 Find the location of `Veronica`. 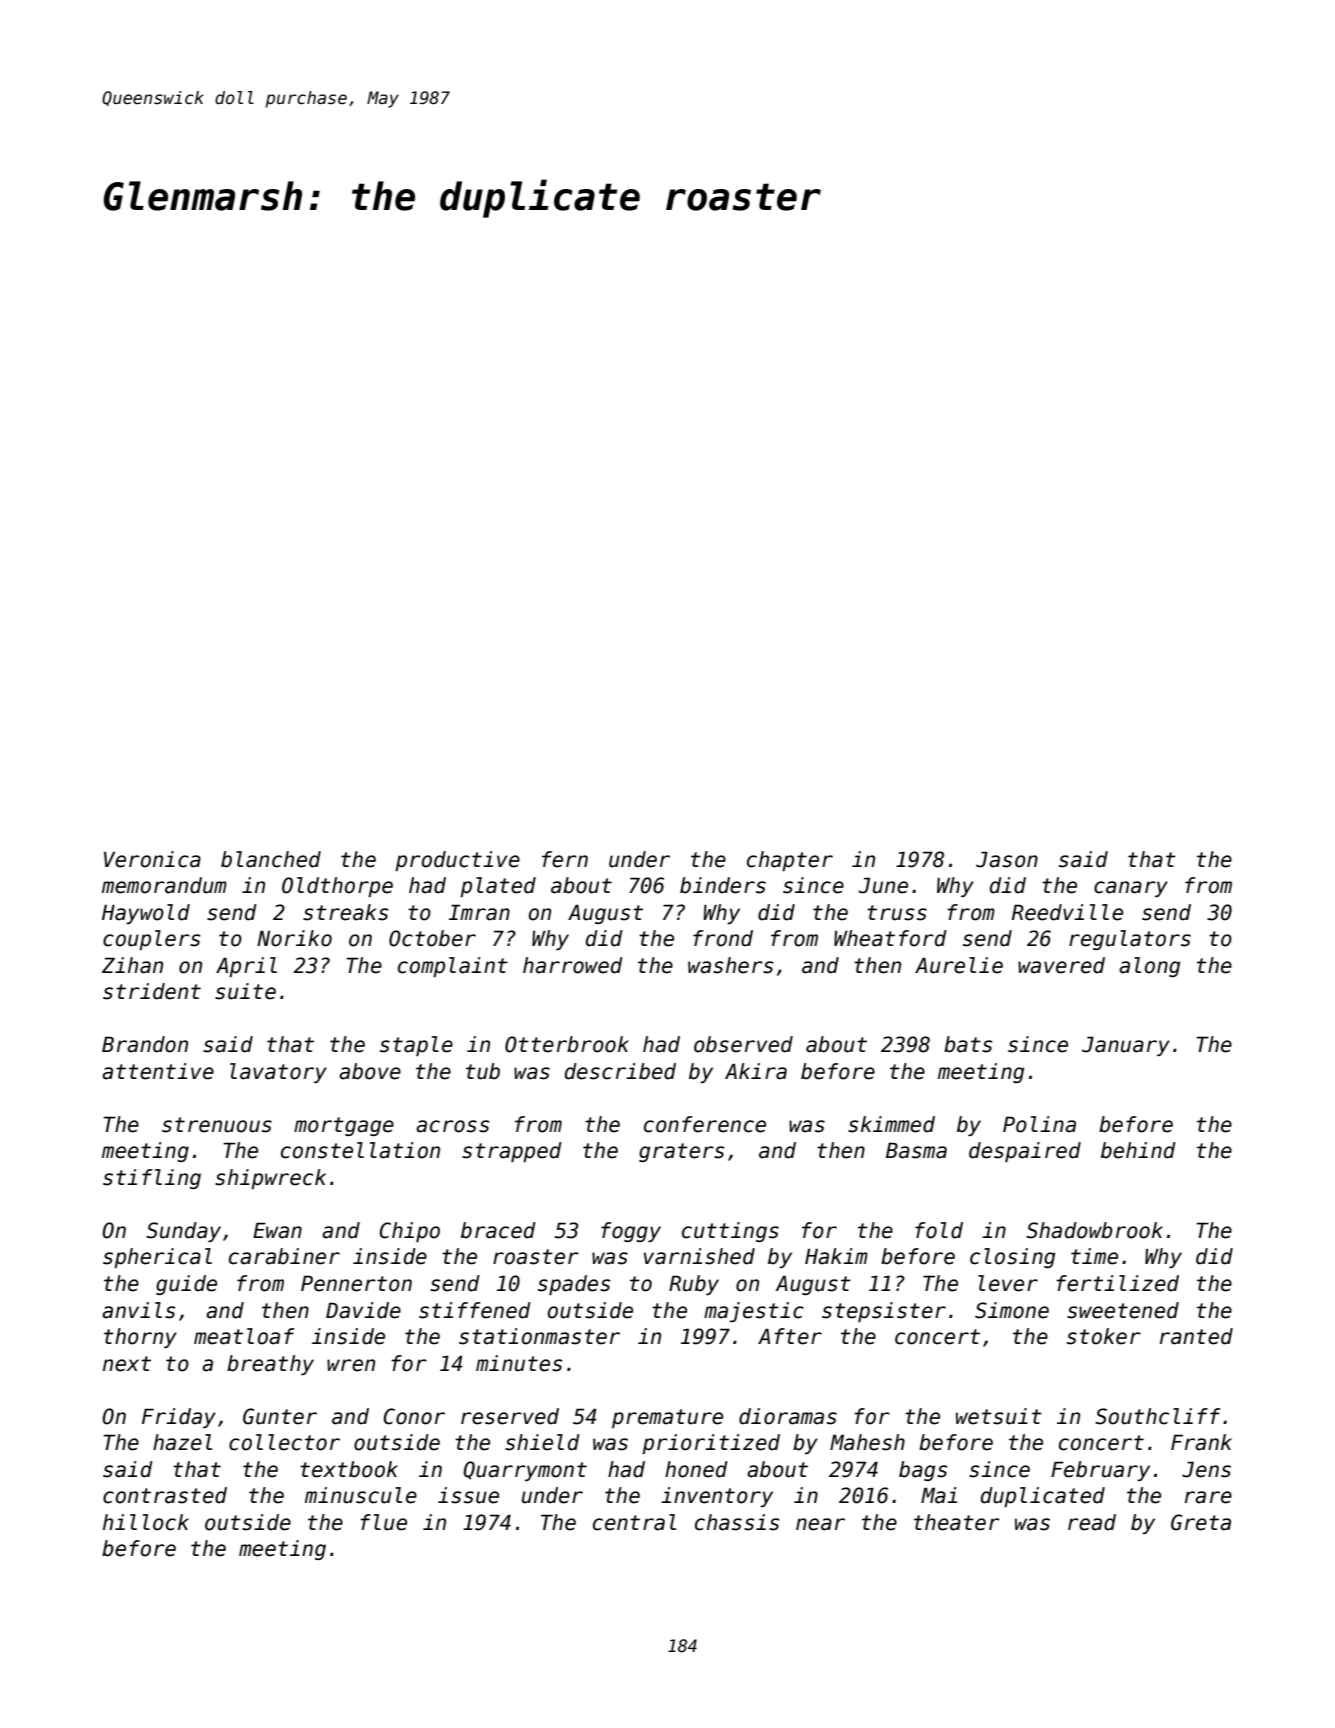

Veronica is located at coordinates (152, 859).
